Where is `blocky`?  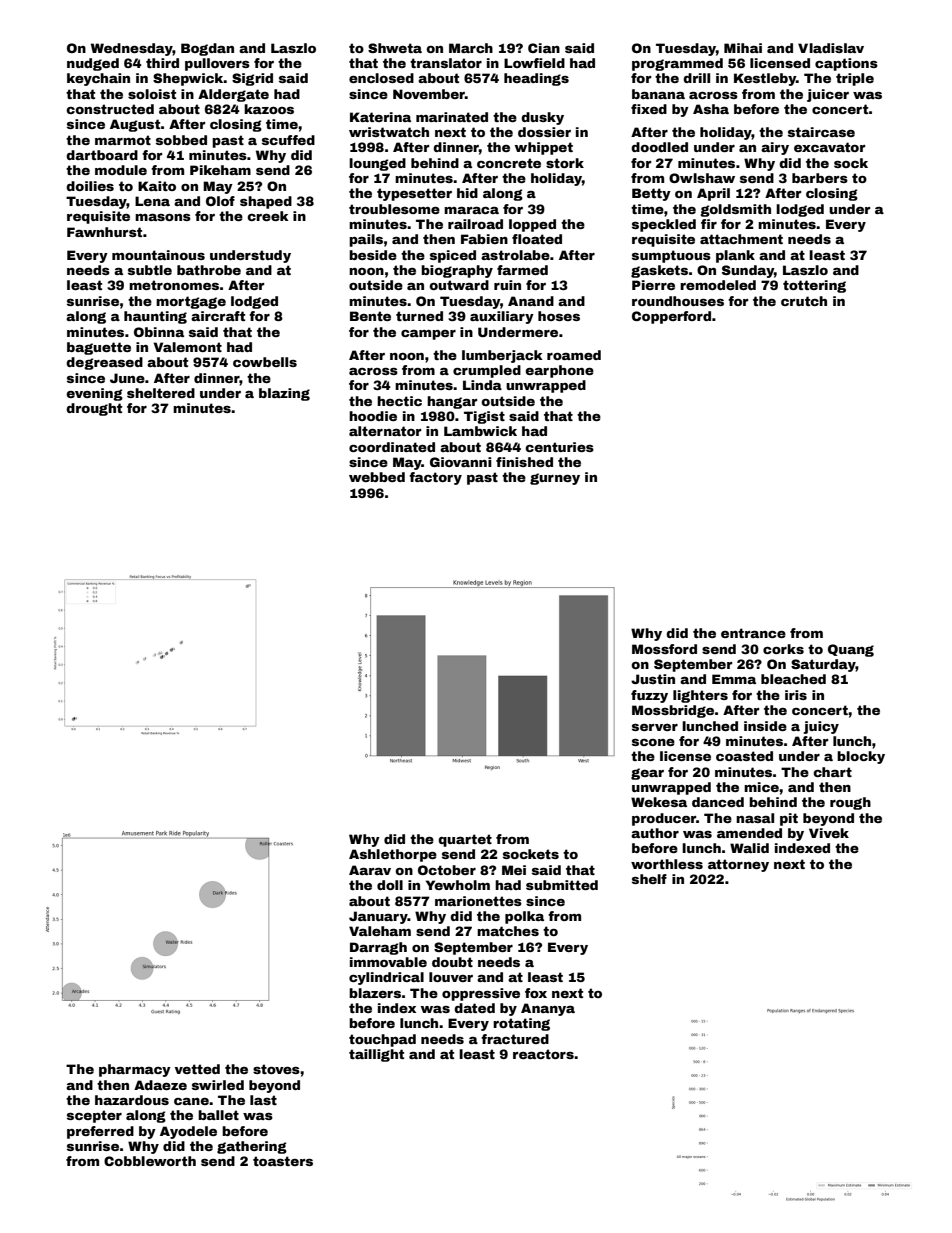
blocky is located at coordinates (861, 757).
